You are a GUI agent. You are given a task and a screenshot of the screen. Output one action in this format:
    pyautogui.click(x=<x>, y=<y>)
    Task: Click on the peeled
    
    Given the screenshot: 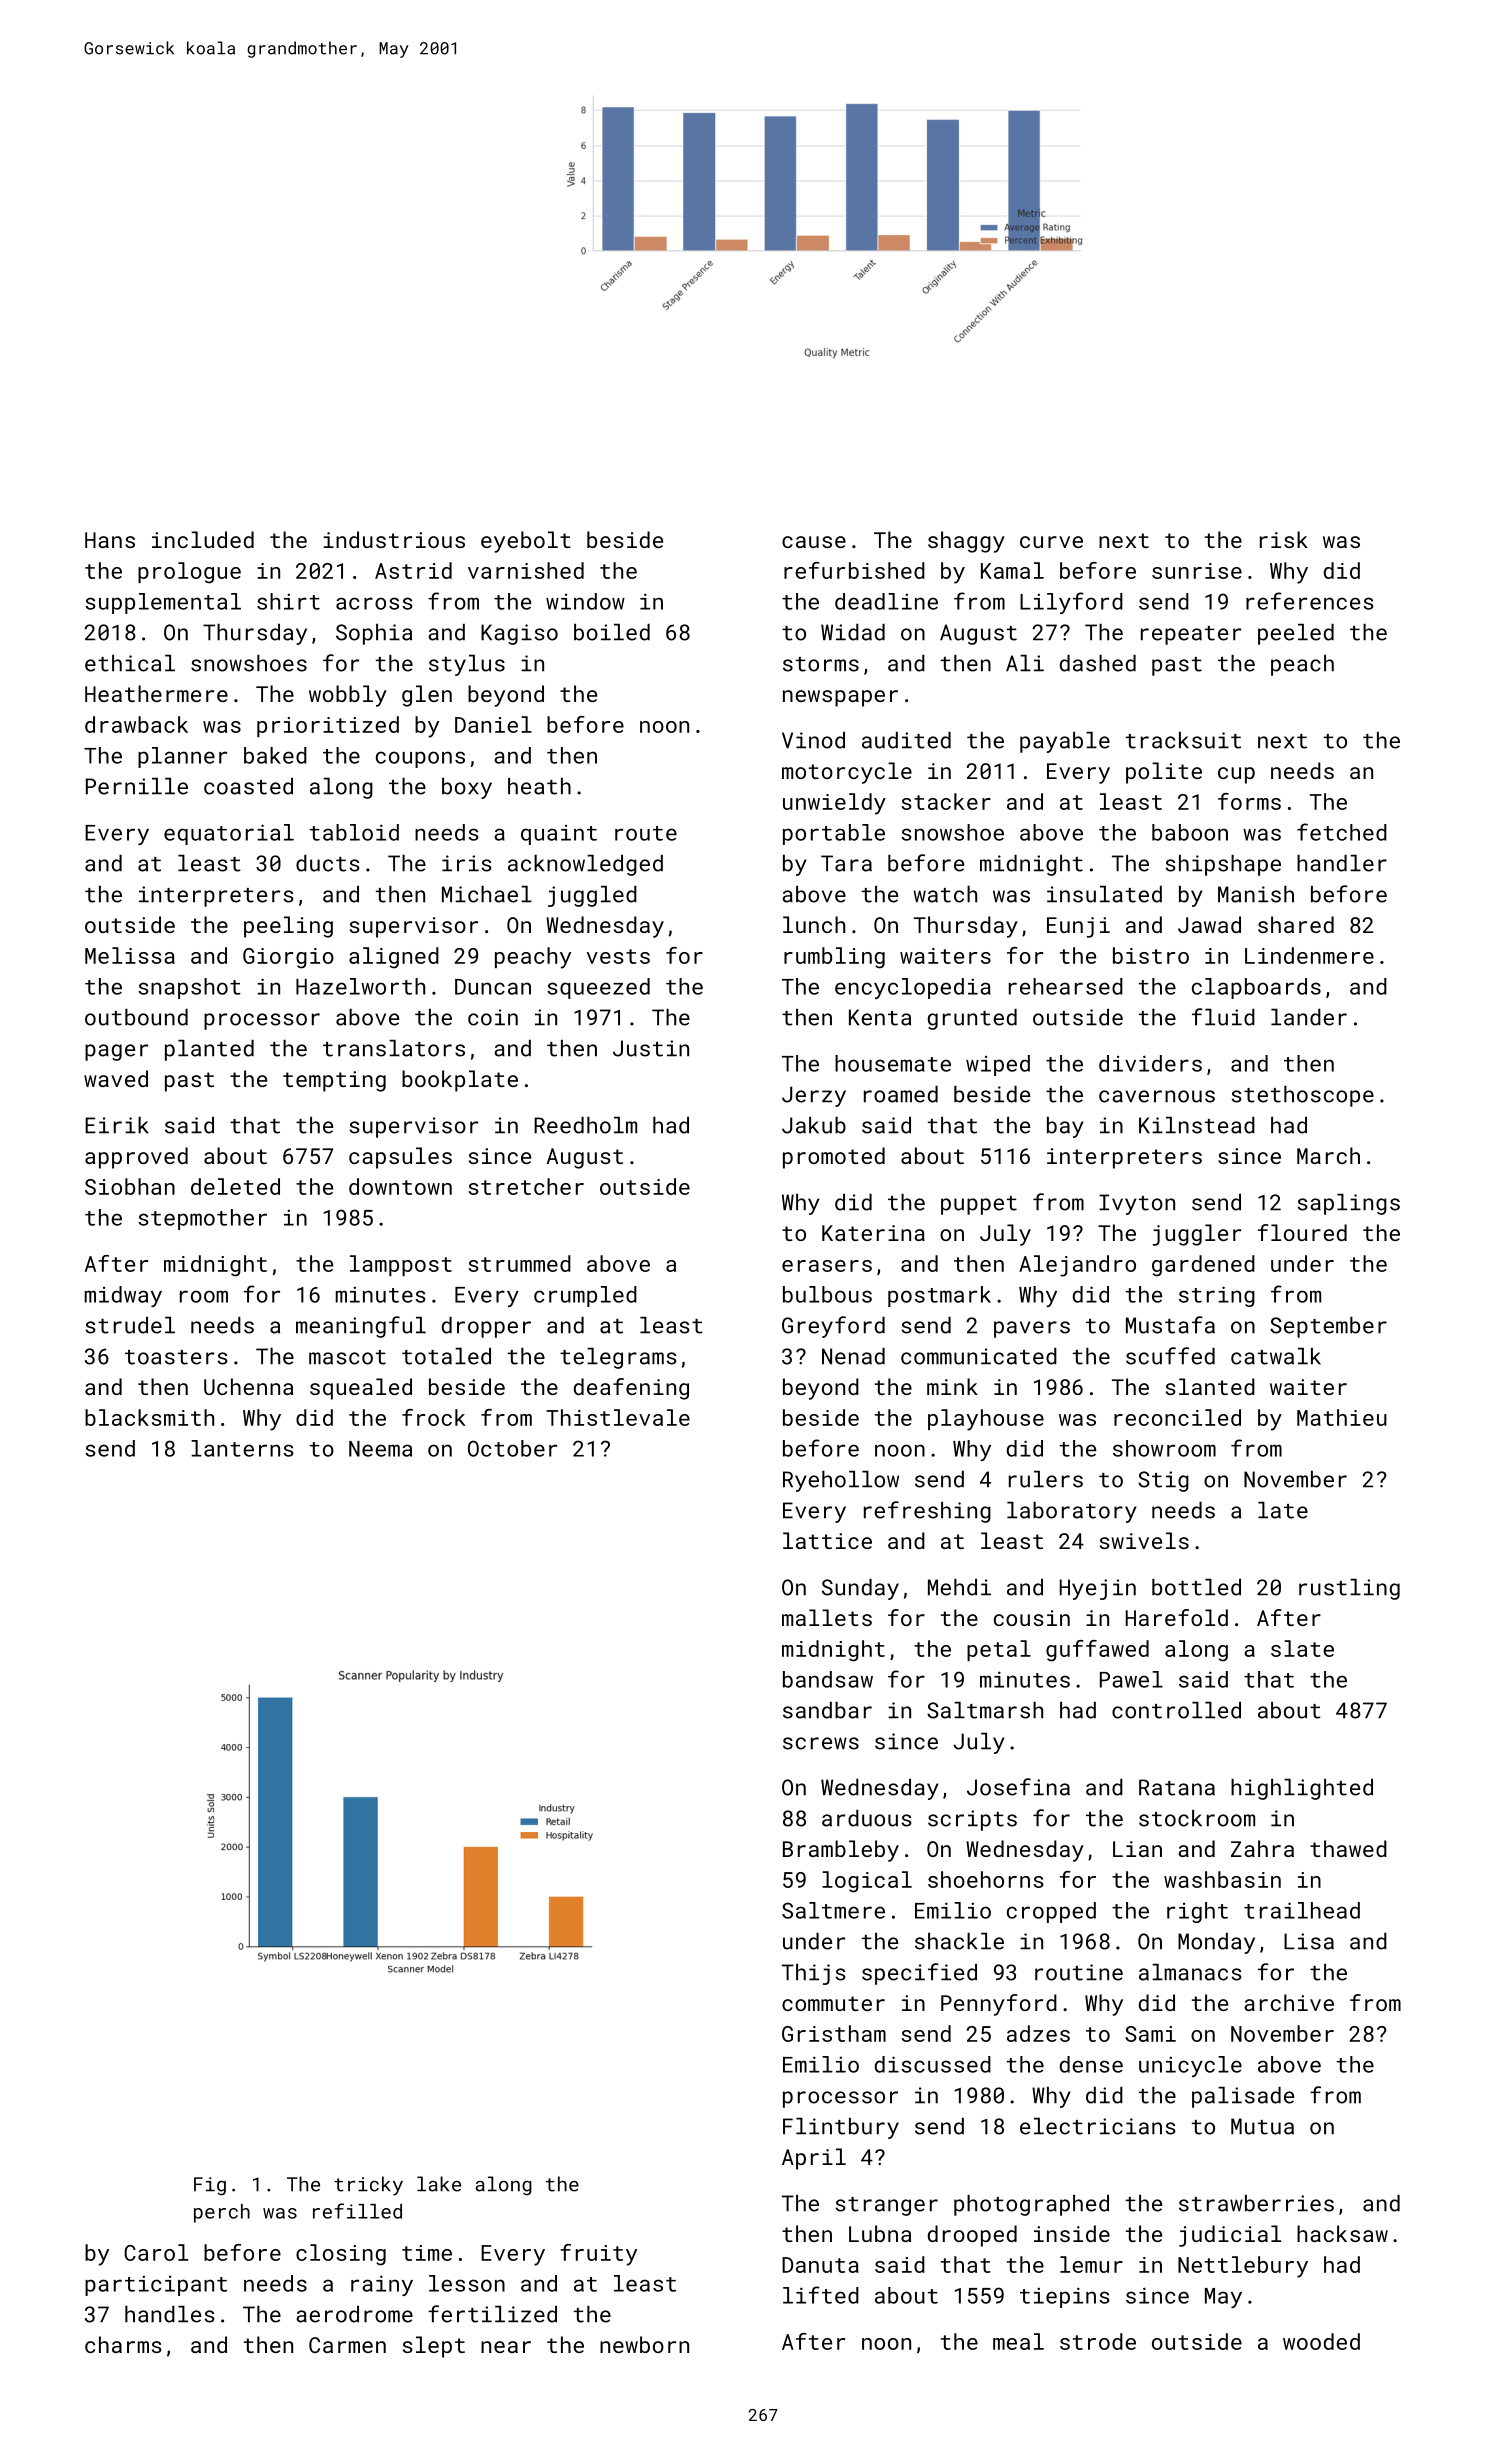 What is the action you would take?
    pyautogui.click(x=1296, y=634)
